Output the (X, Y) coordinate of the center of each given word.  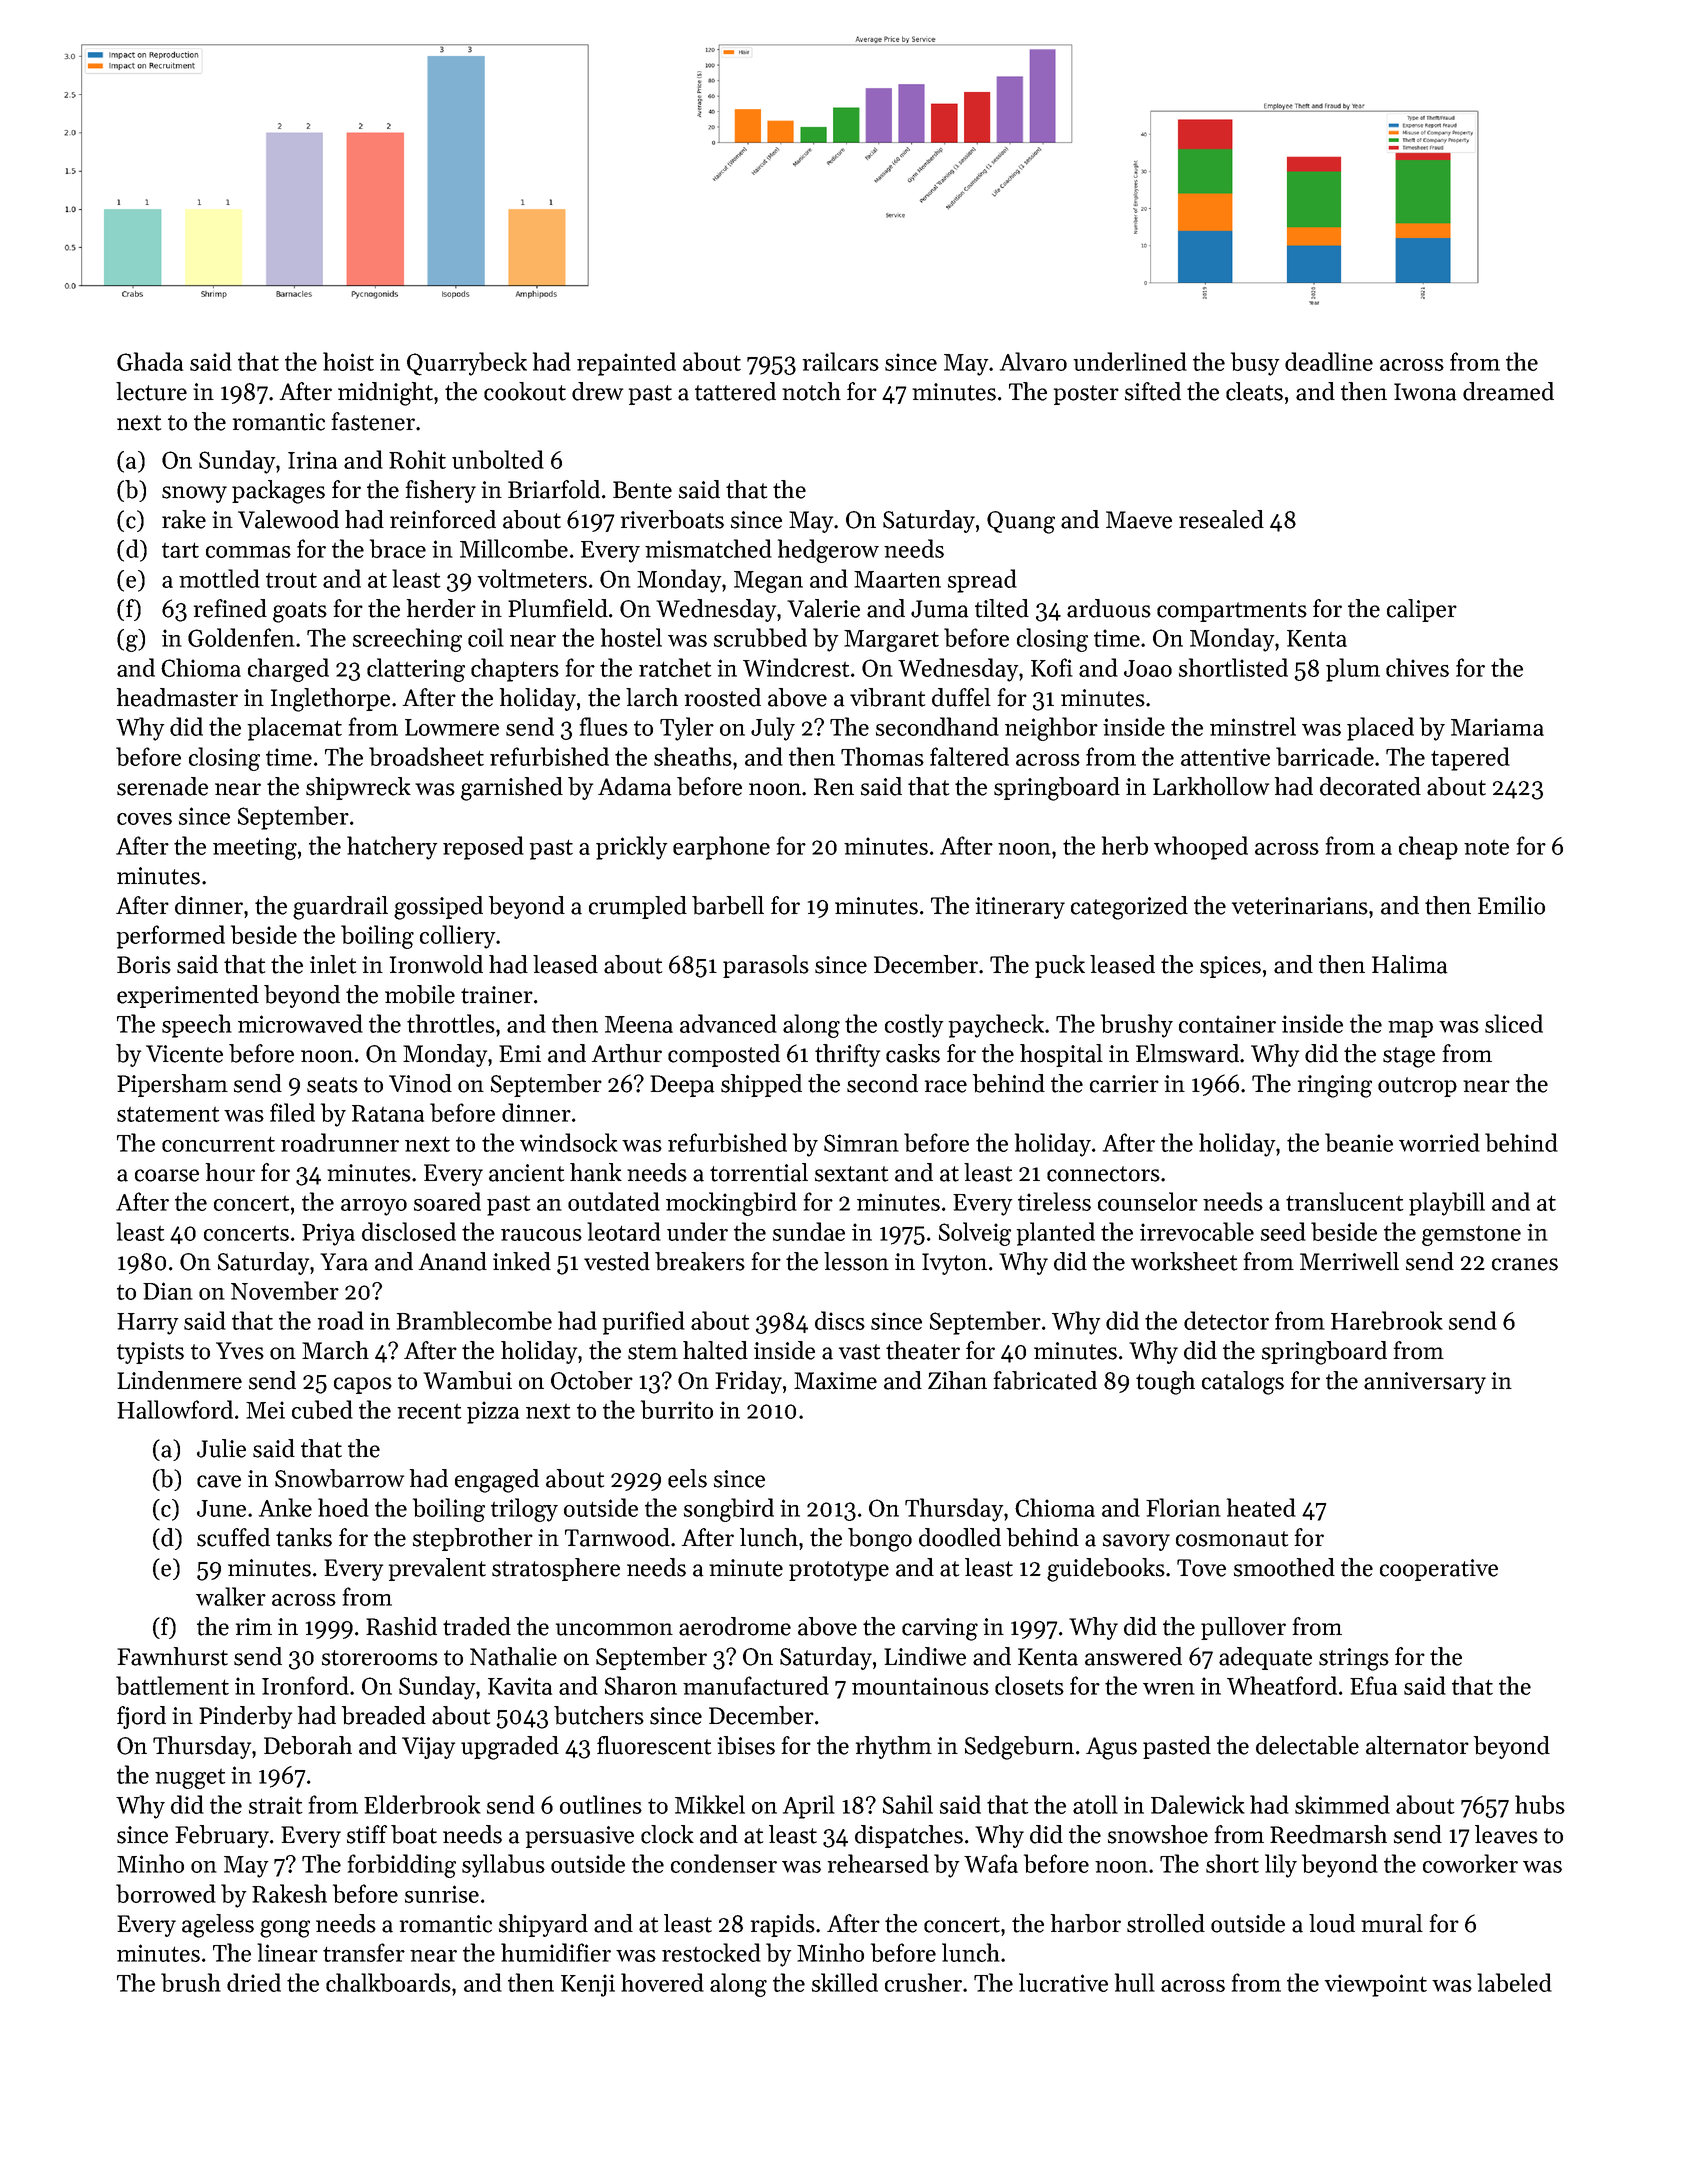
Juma (939, 609)
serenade (162, 786)
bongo (880, 1540)
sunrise (442, 1894)
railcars (841, 361)
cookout (525, 391)
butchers (599, 1715)
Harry (147, 1324)
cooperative (1439, 1570)
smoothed (1284, 1567)
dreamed (1508, 391)
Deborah (308, 1745)
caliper (1422, 610)
